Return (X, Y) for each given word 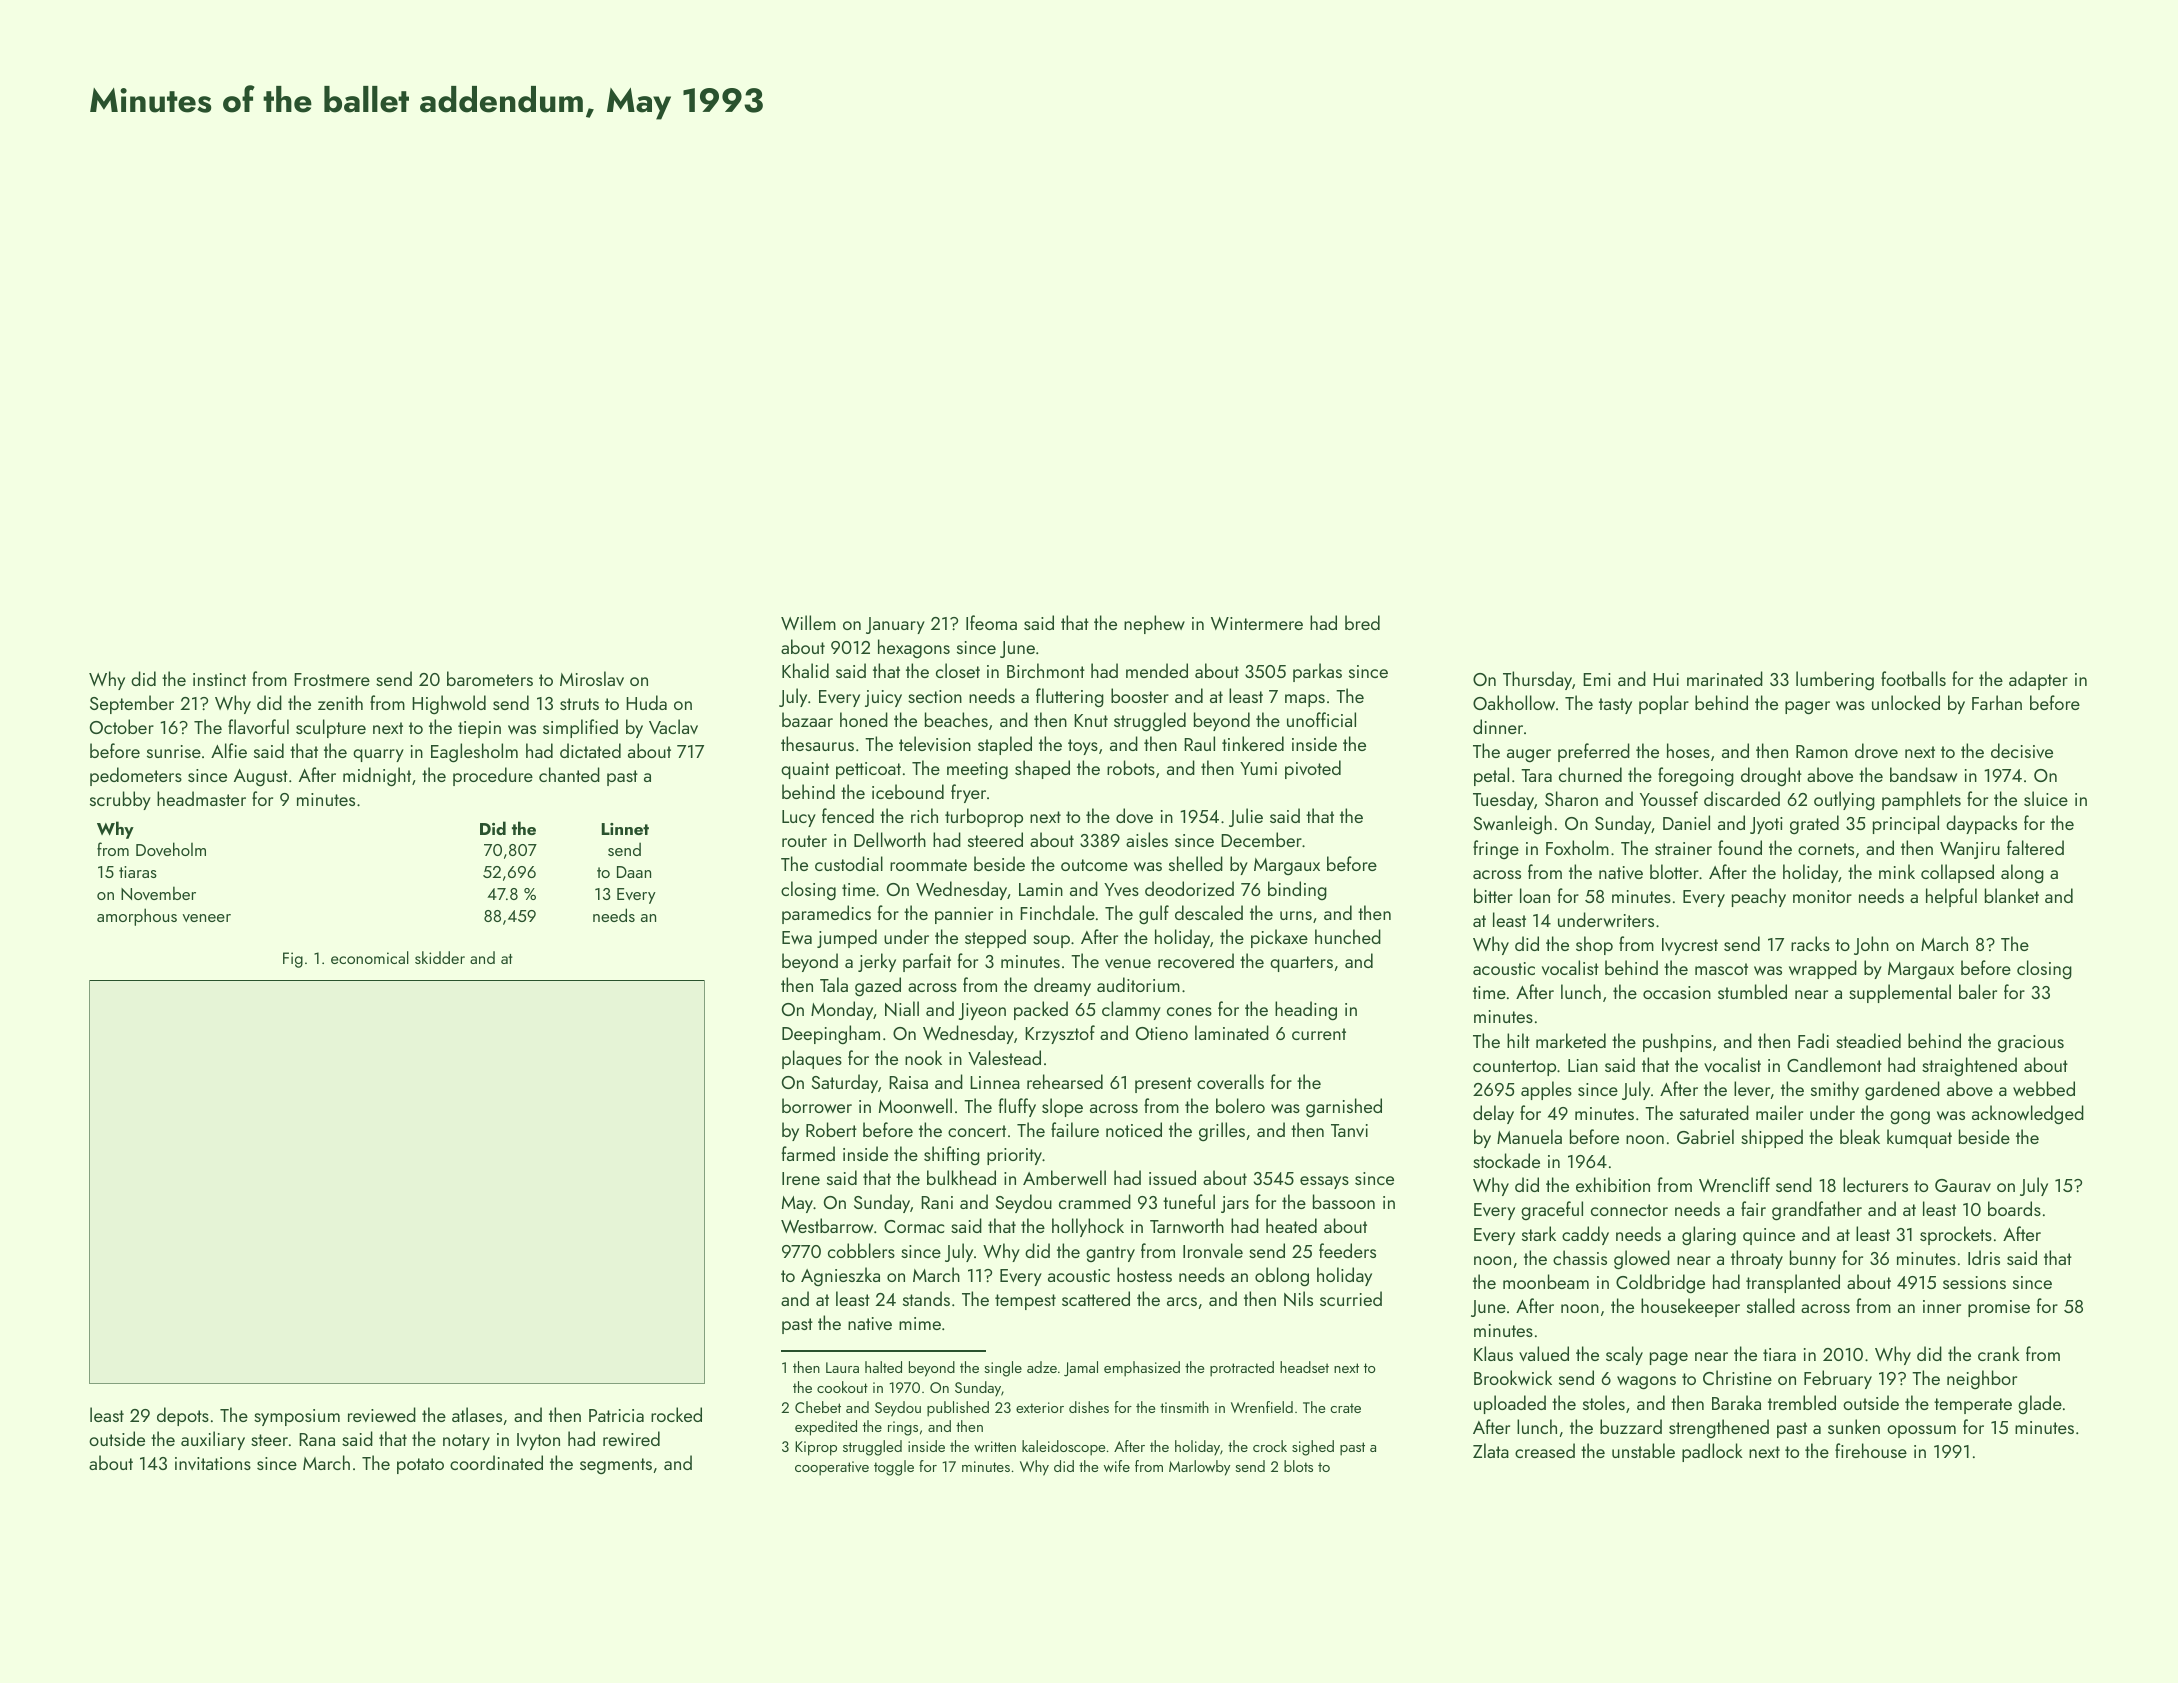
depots (183, 1416)
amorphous (137, 917)
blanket (2012, 895)
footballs (1913, 678)
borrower (817, 1105)
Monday (842, 1010)
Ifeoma (991, 622)
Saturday (845, 1083)
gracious (2031, 1043)
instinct (219, 679)
